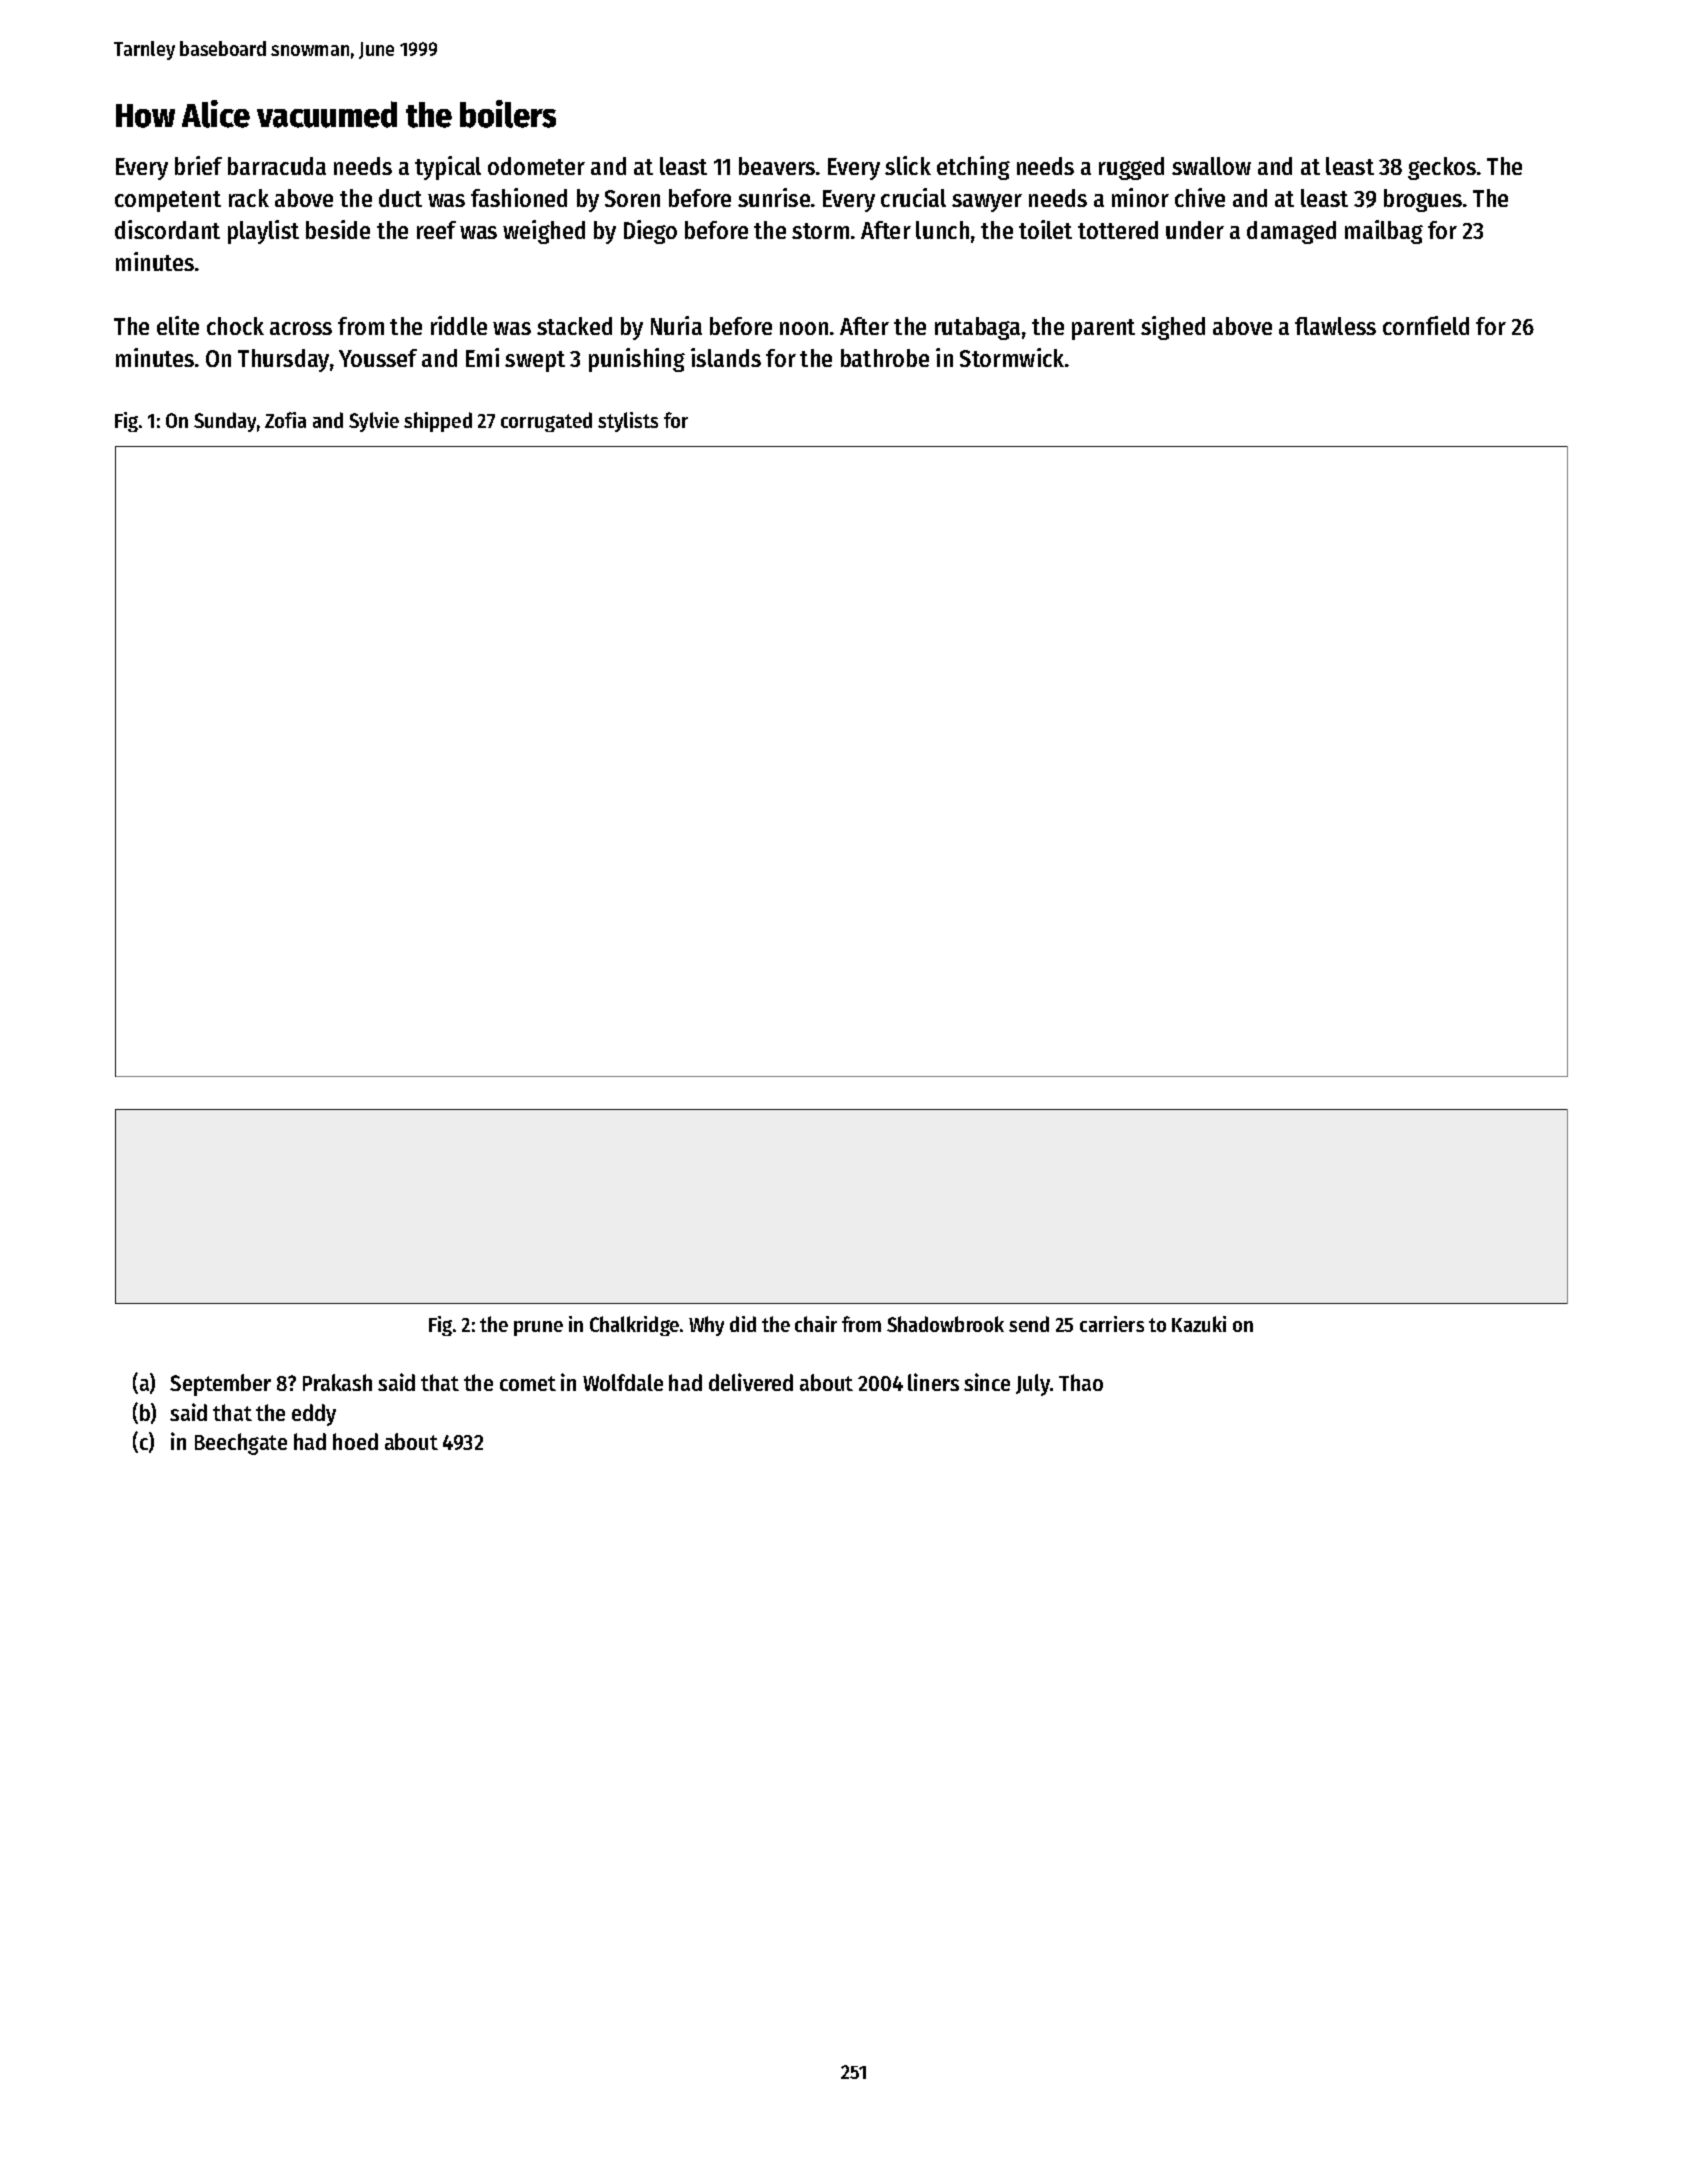  I want to click on sighed, so click(1173, 328).
